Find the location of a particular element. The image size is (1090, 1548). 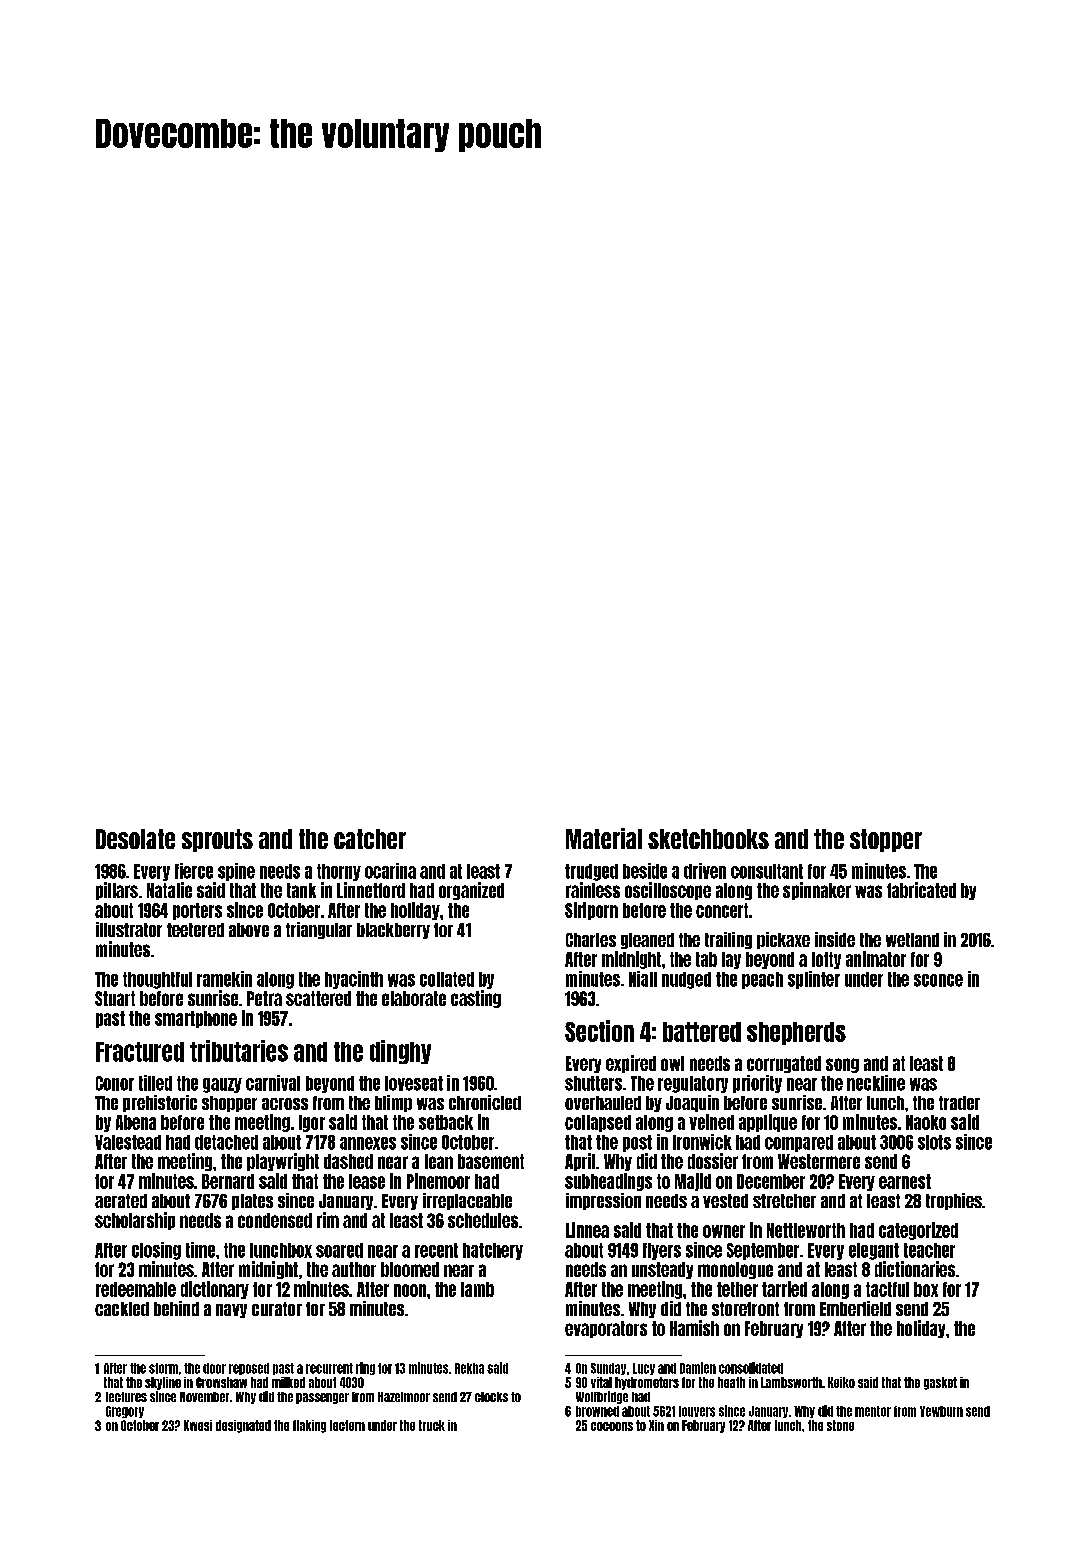

owl is located at coordinates (672, 1063).
